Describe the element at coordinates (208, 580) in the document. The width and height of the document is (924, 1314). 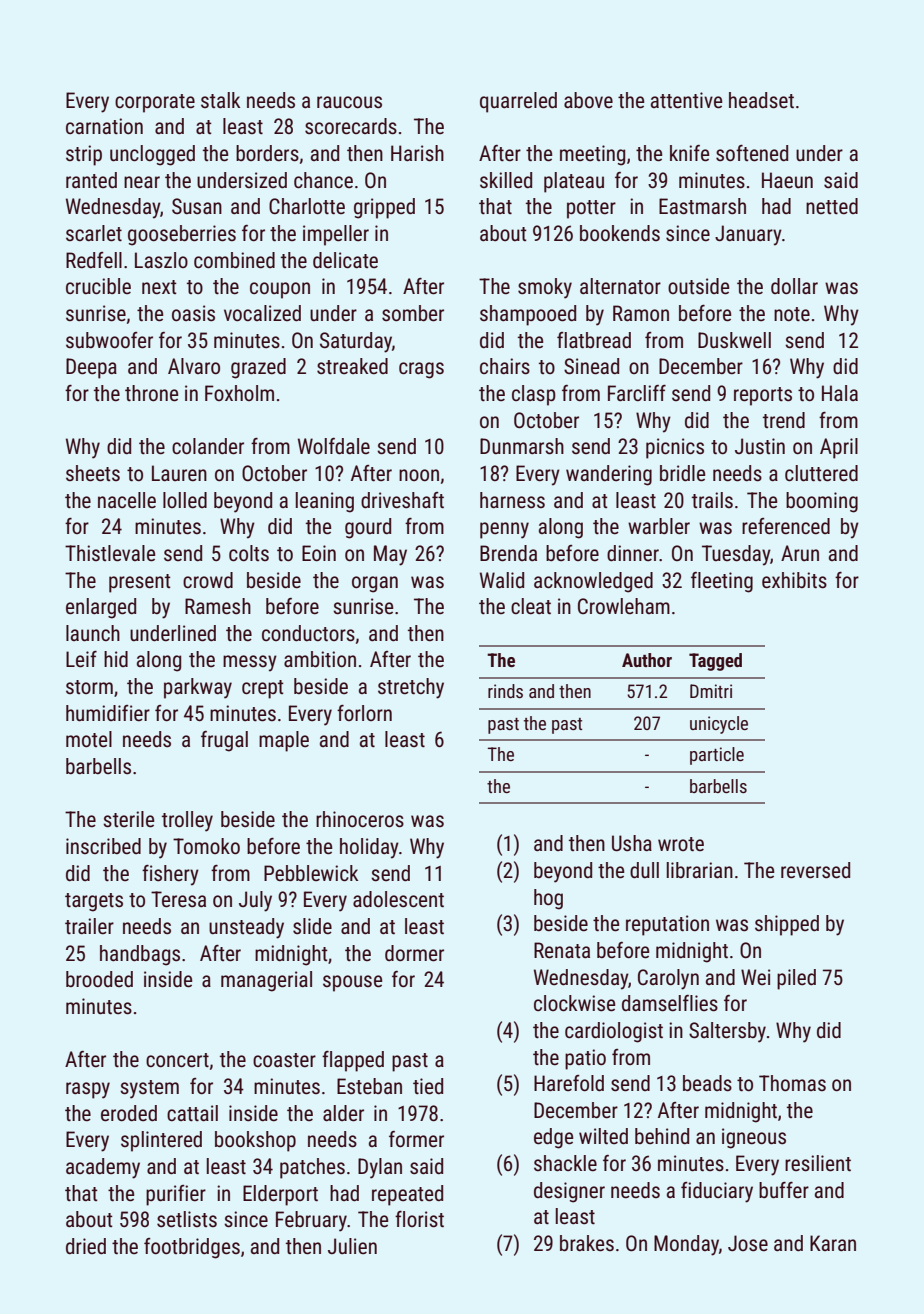
I see `crowd` at that location.
